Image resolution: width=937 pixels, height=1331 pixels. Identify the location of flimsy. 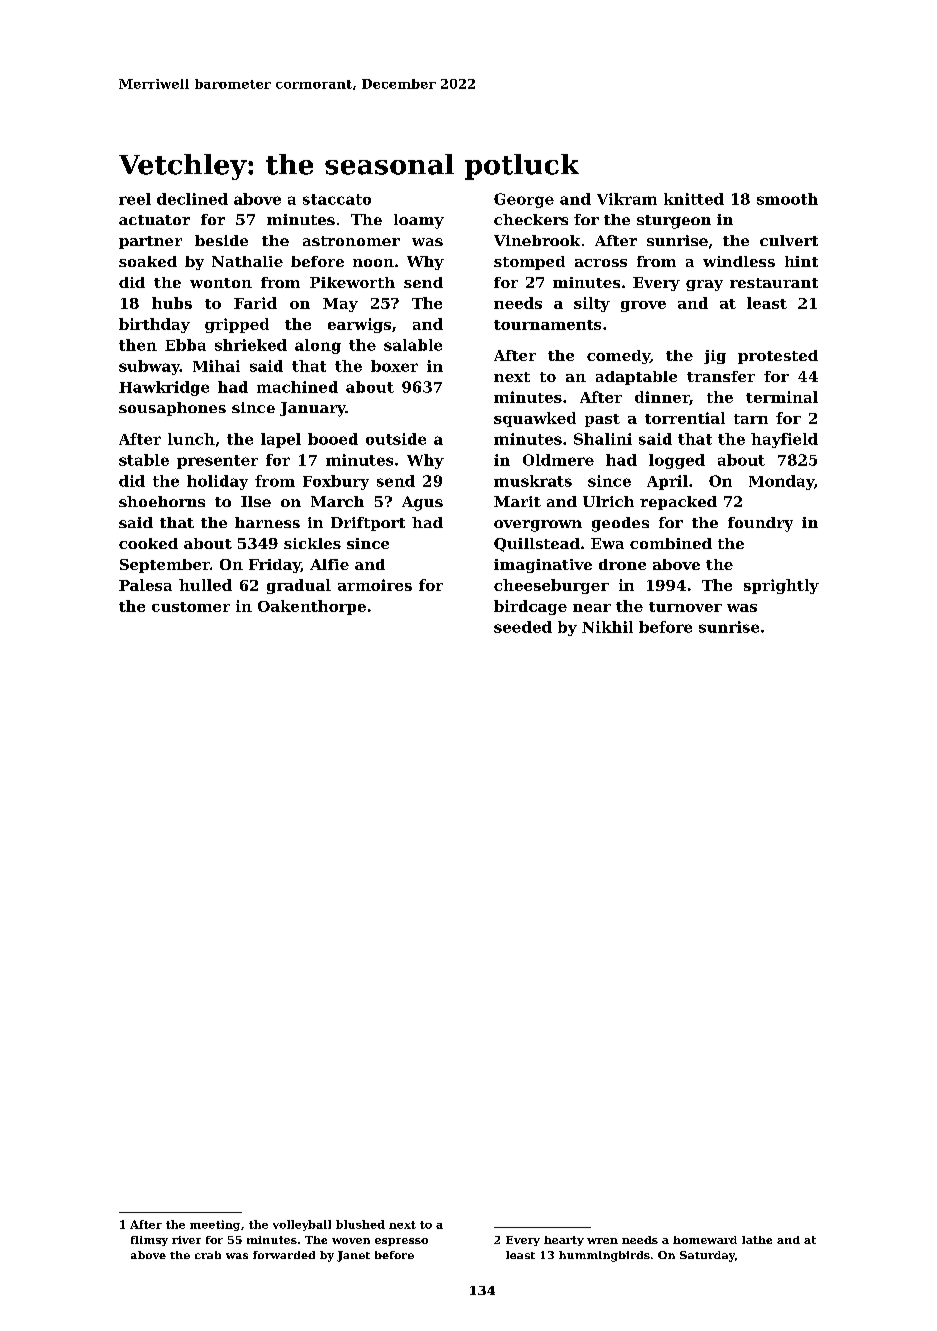
(149, 1241).
